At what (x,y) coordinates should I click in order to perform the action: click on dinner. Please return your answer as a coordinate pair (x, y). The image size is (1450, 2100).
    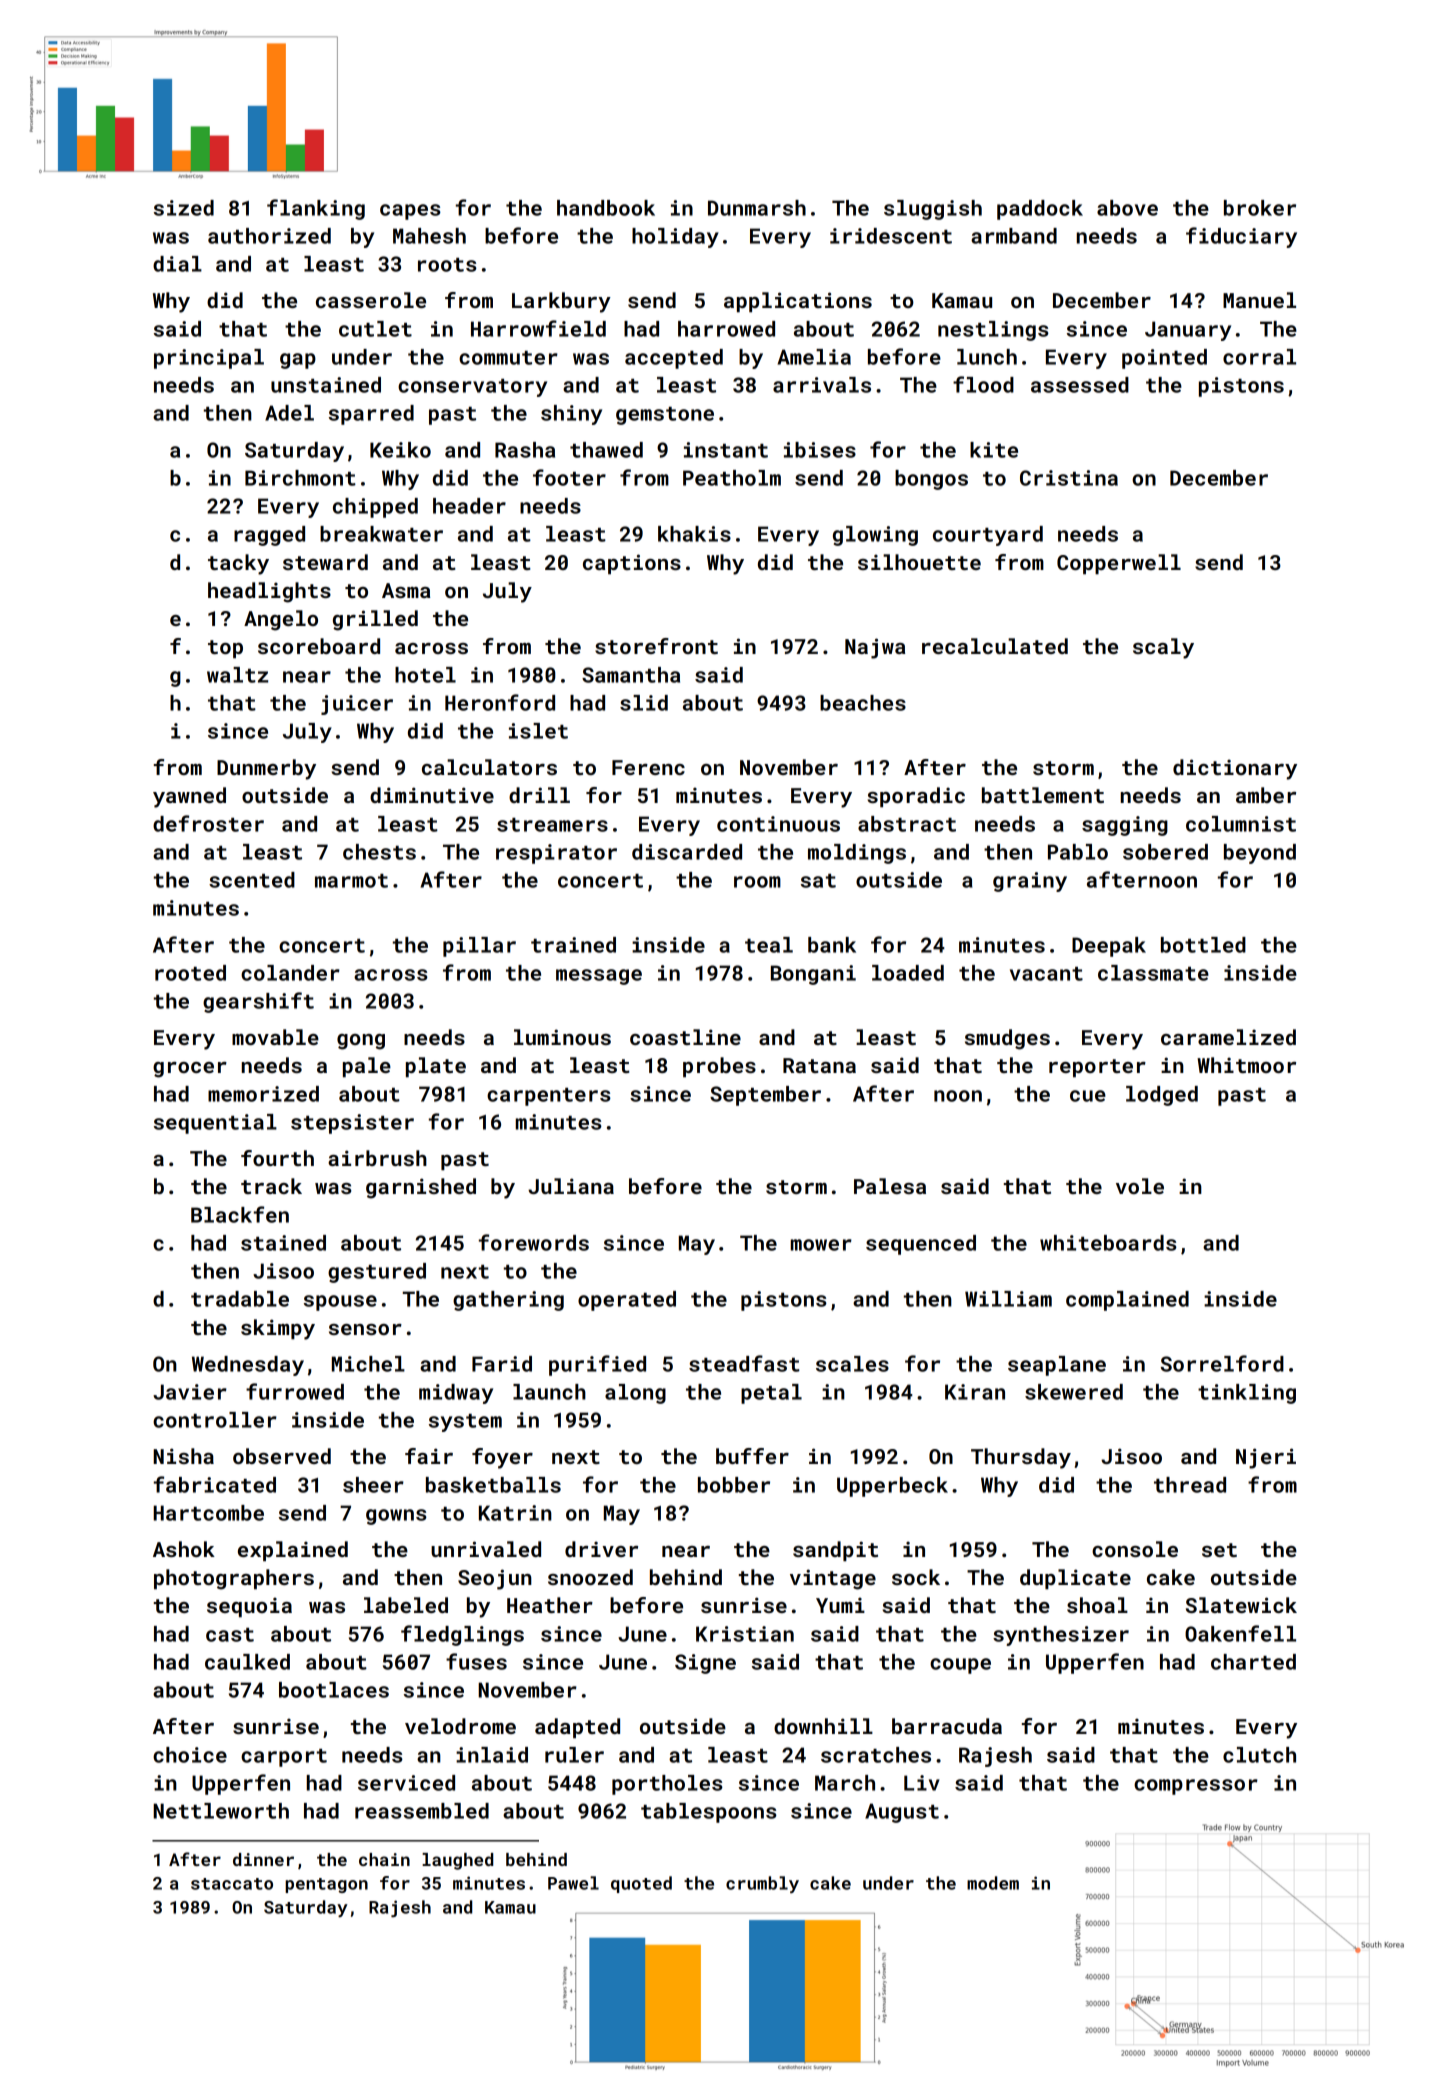
    Looking at the image, I should click on (263, 1859).
